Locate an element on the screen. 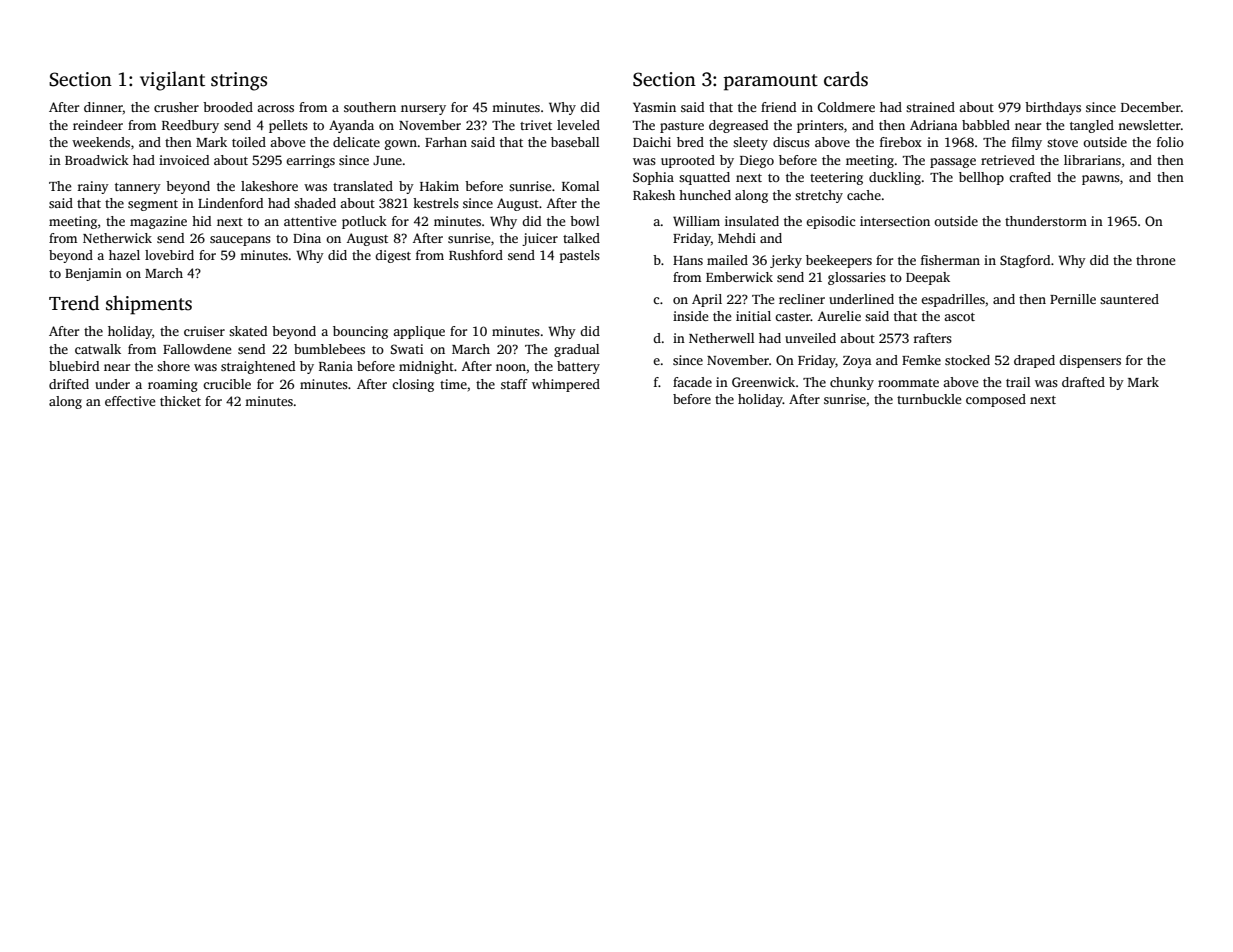 The height and width of the screenshot is (952, 1233). tannery is located at coordinates (138, 188).
